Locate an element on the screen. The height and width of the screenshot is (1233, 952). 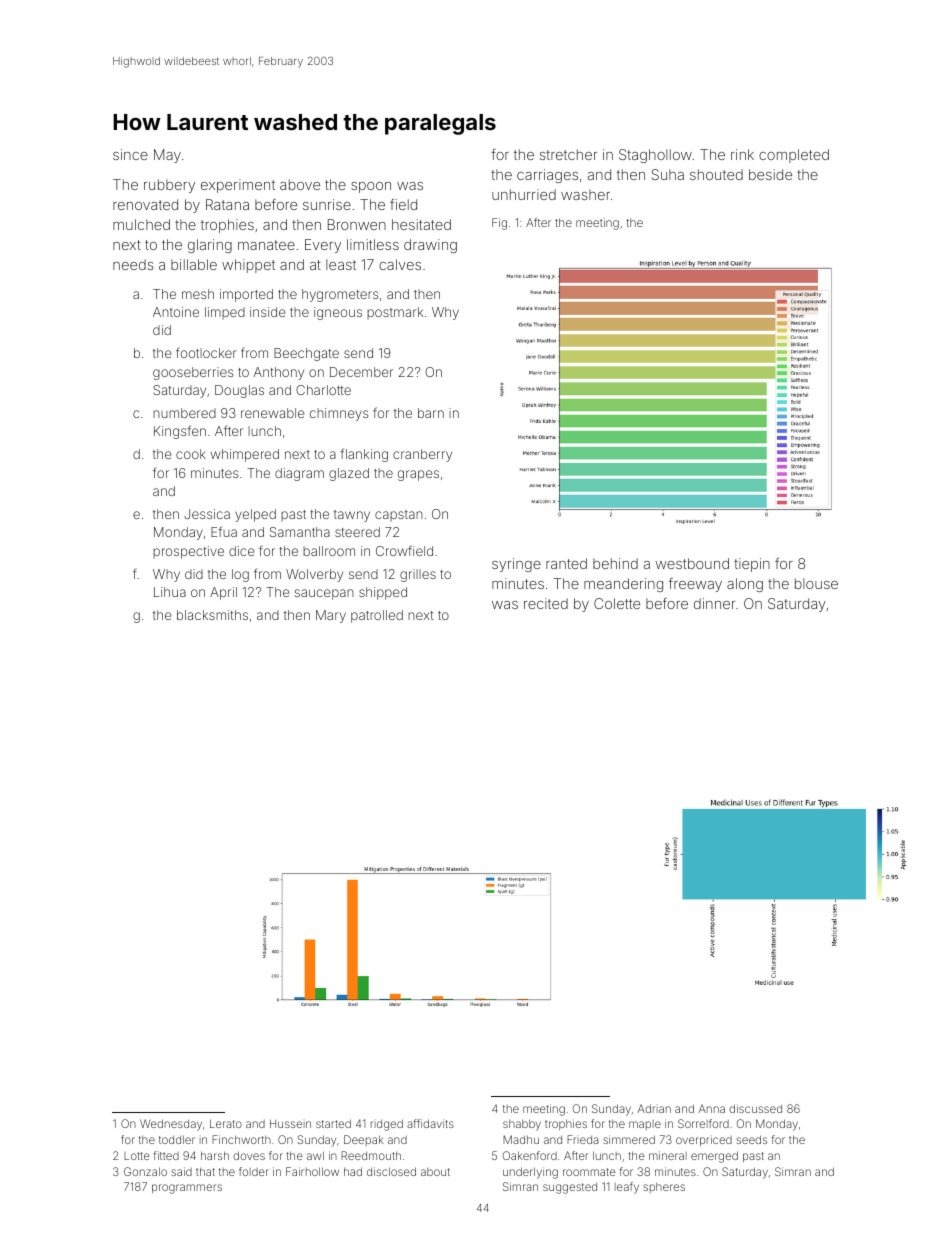
Colette is located at coordinates (617, 603).
